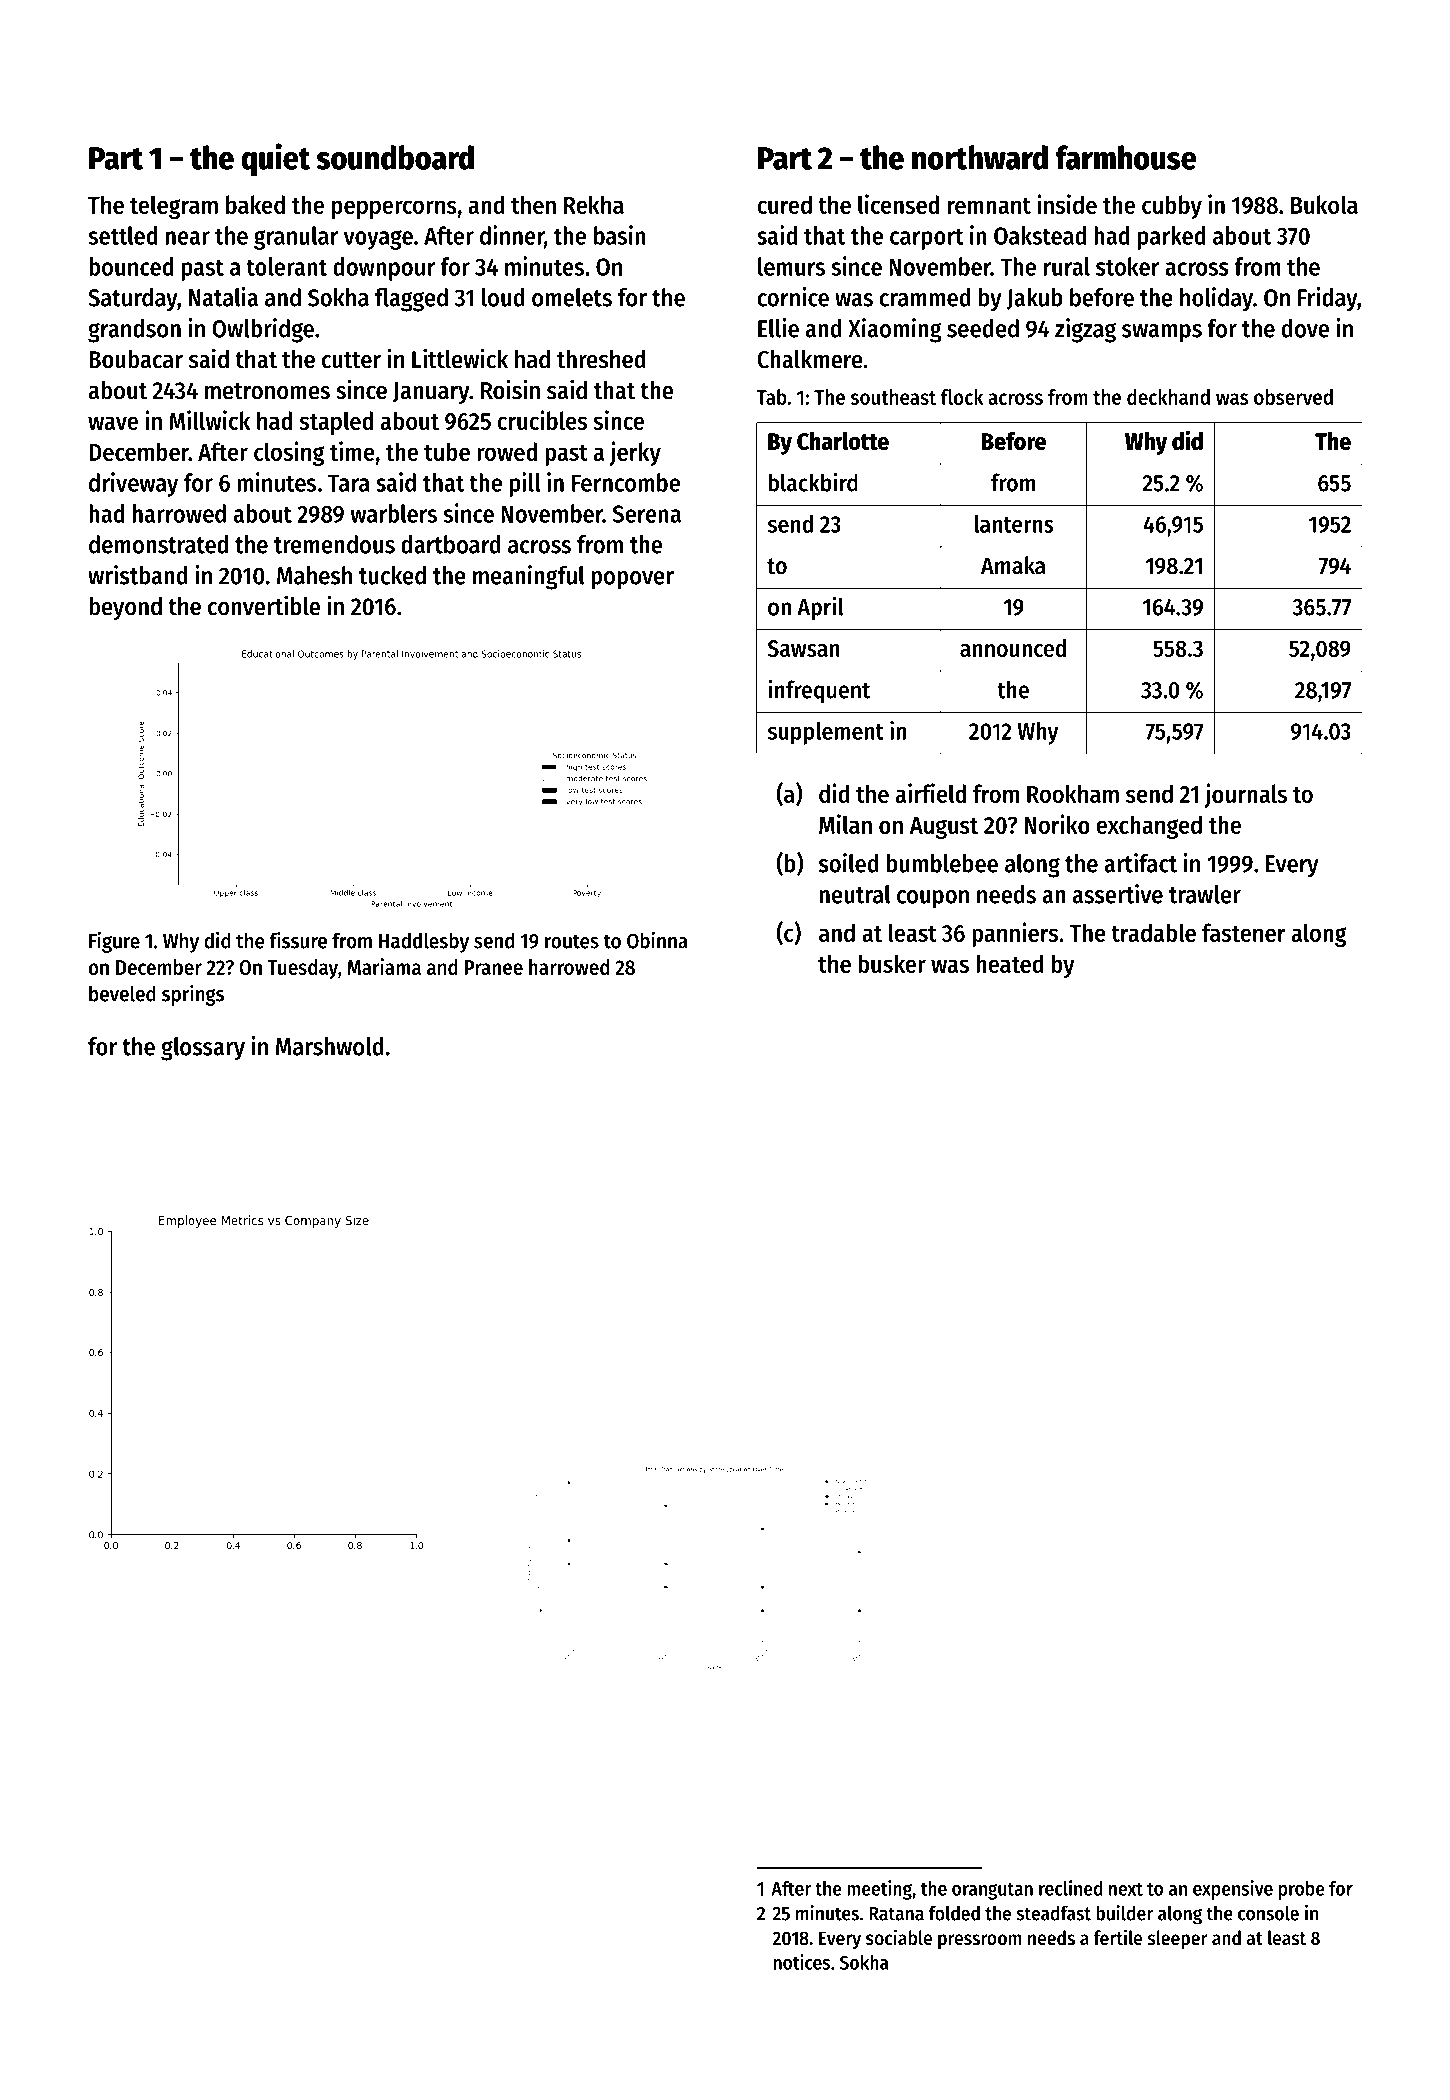  I want to click on heated, so click(1010, 963).
